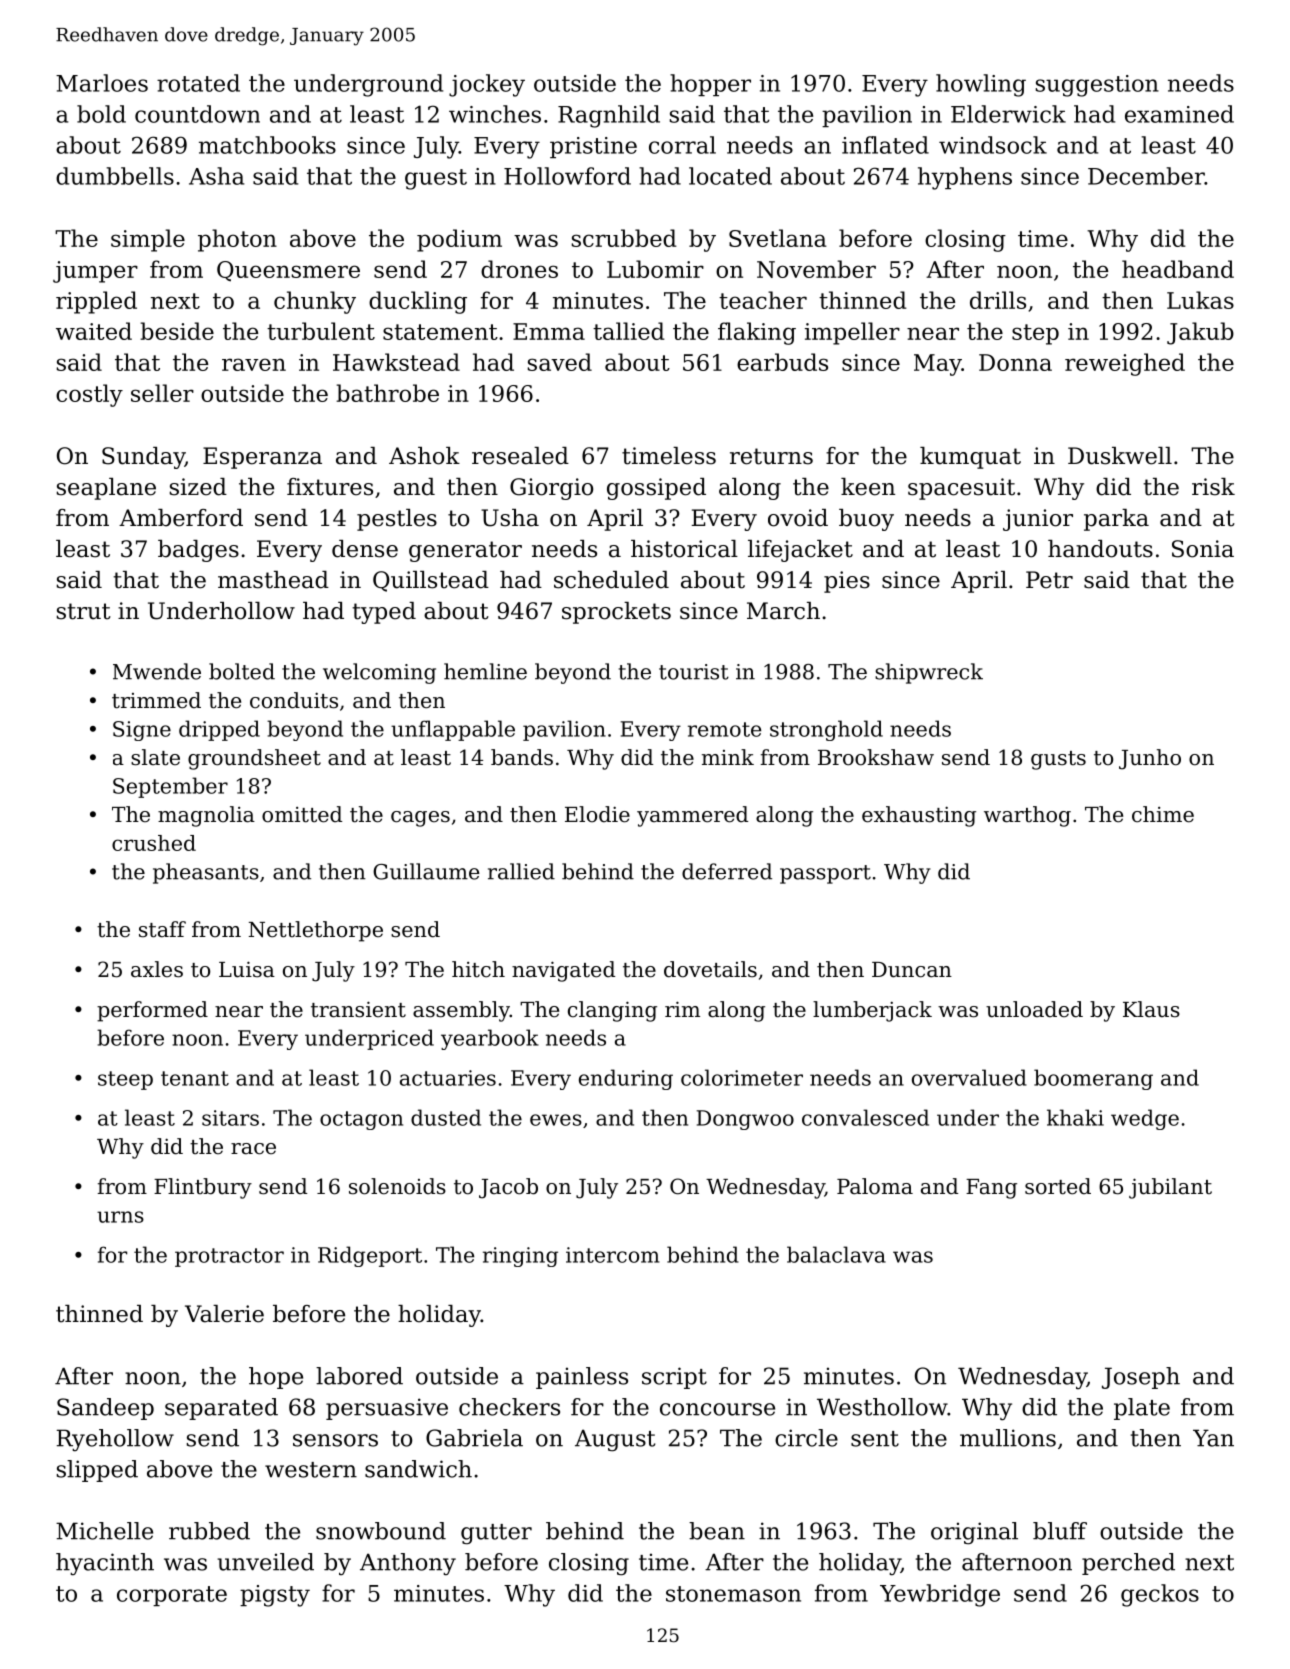 The height and width of the screenshot is (1669, 1290). What do you see at coordinates (162, 929) in the screenshot?
I see `staff` at bounding box center [162, 929].
